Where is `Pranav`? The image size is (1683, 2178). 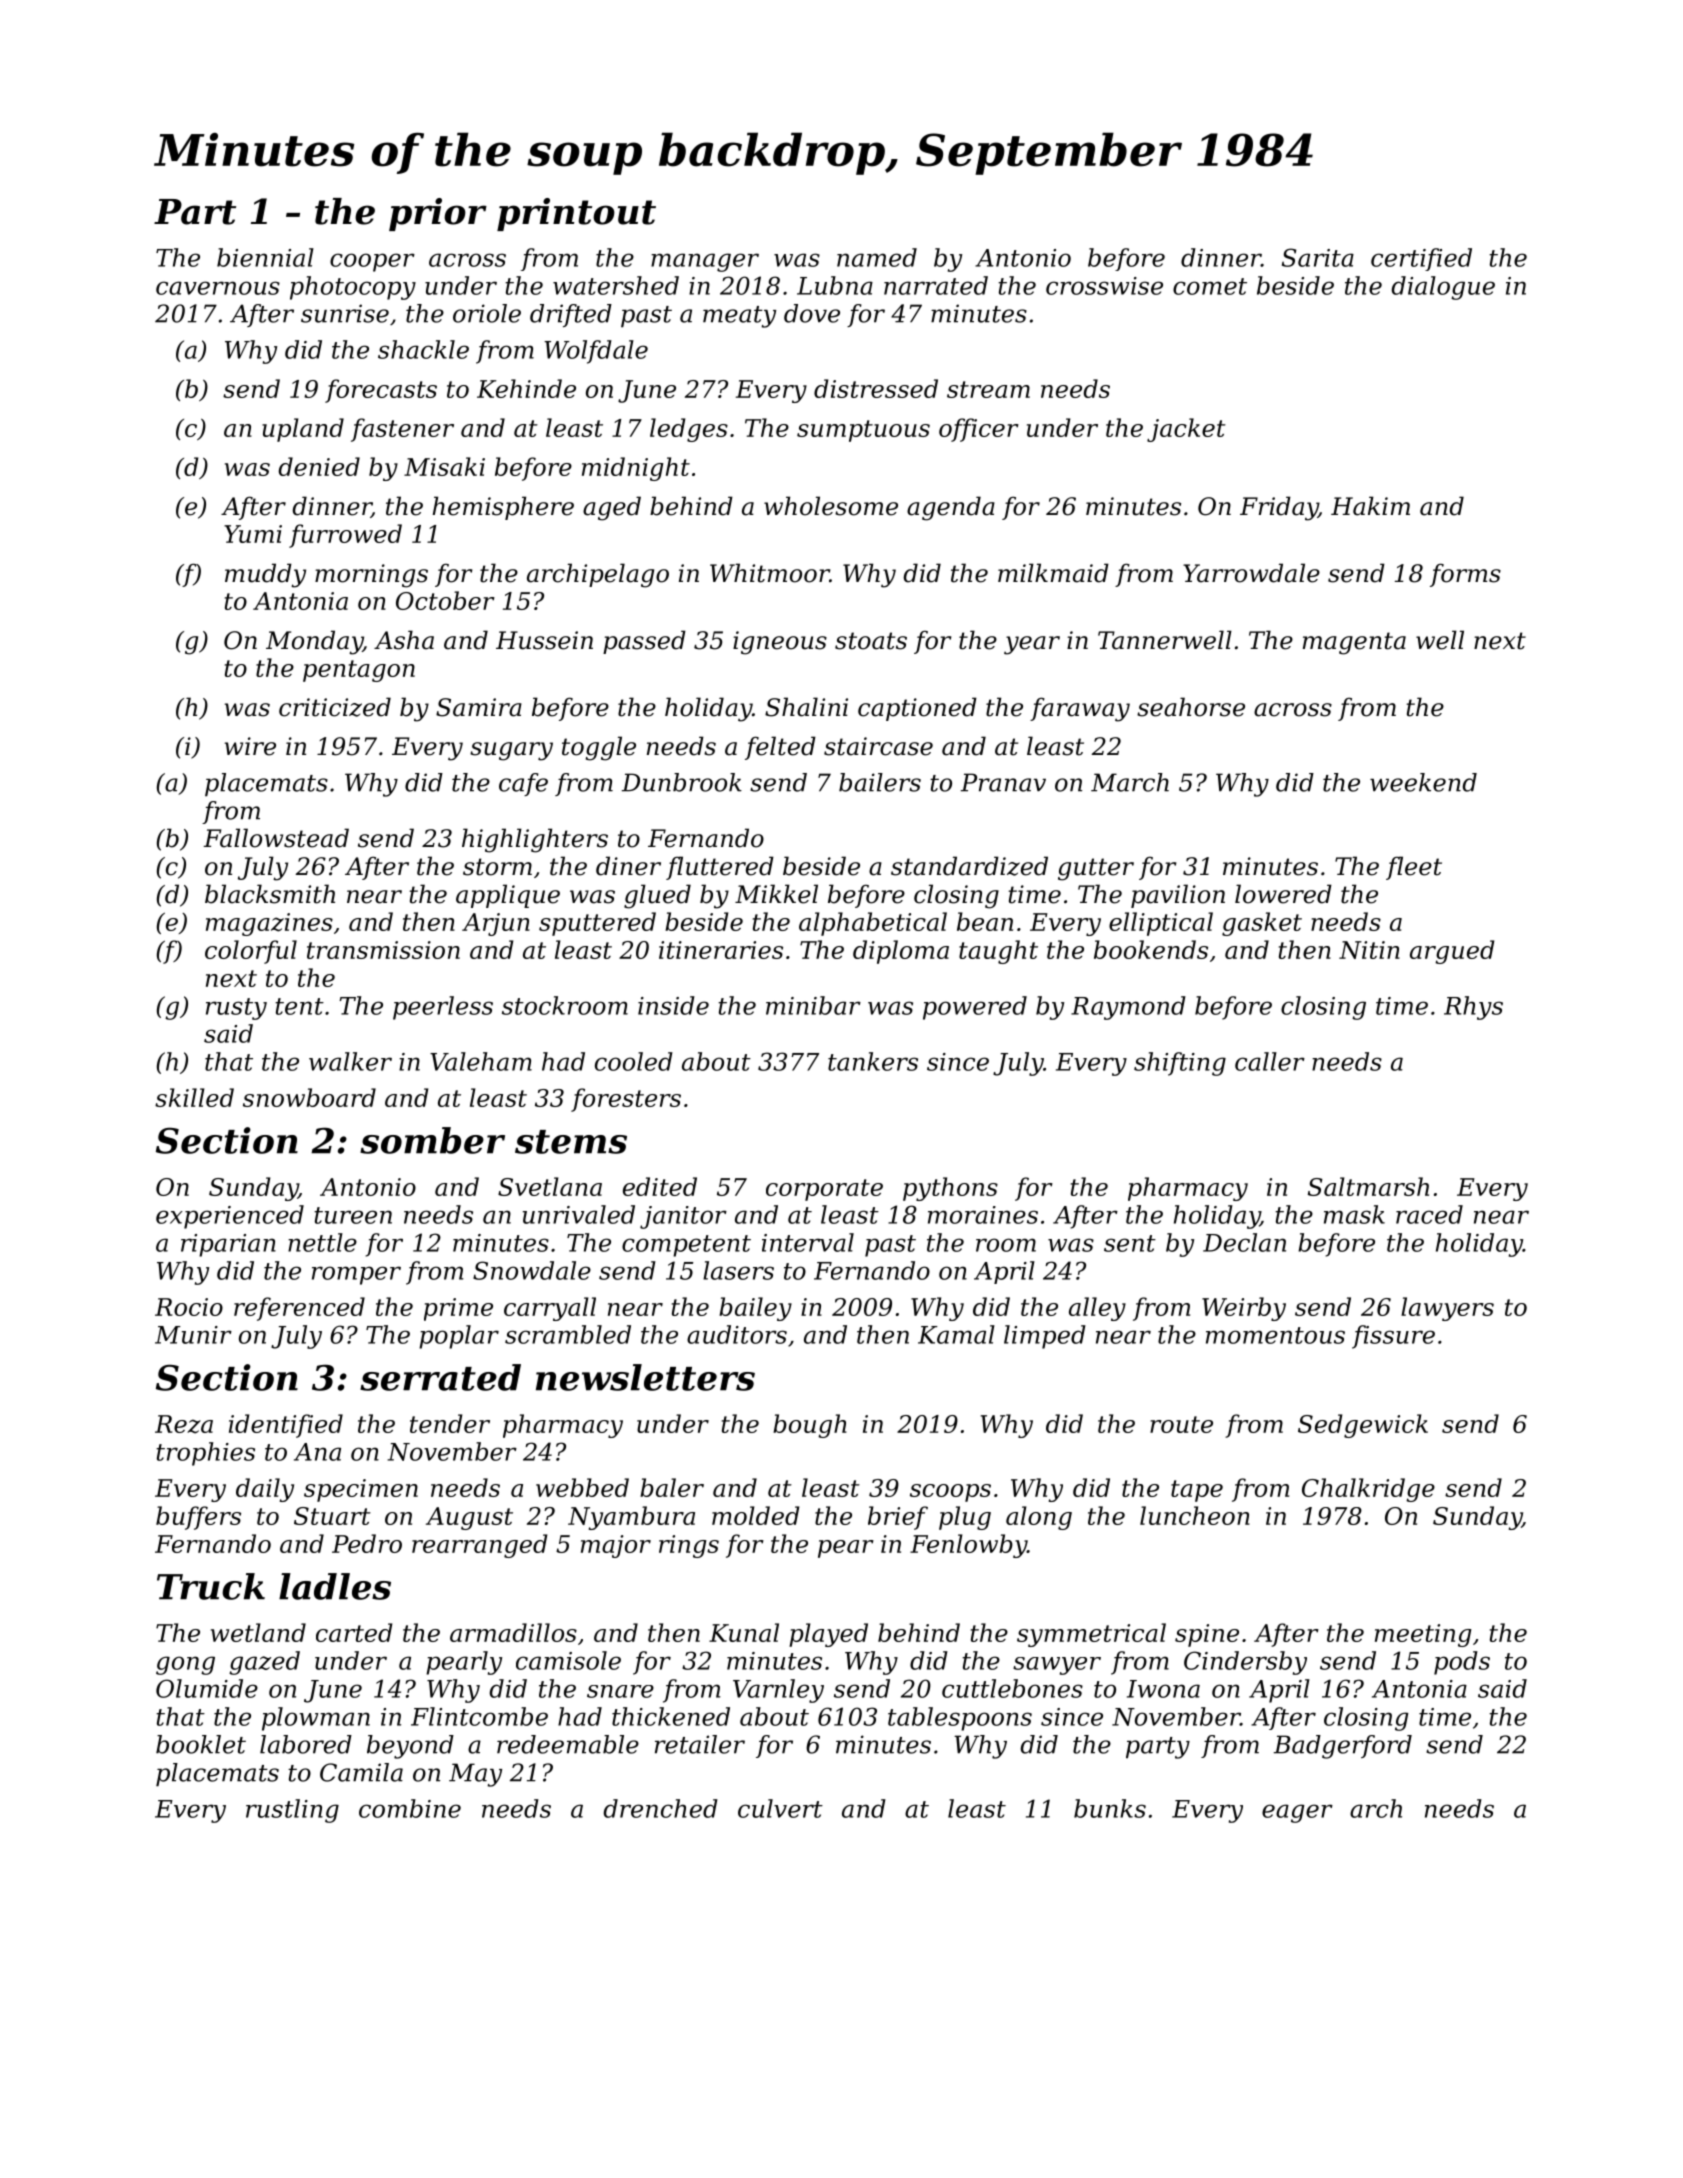 Pranav is located at coordinates (1003, 782).
